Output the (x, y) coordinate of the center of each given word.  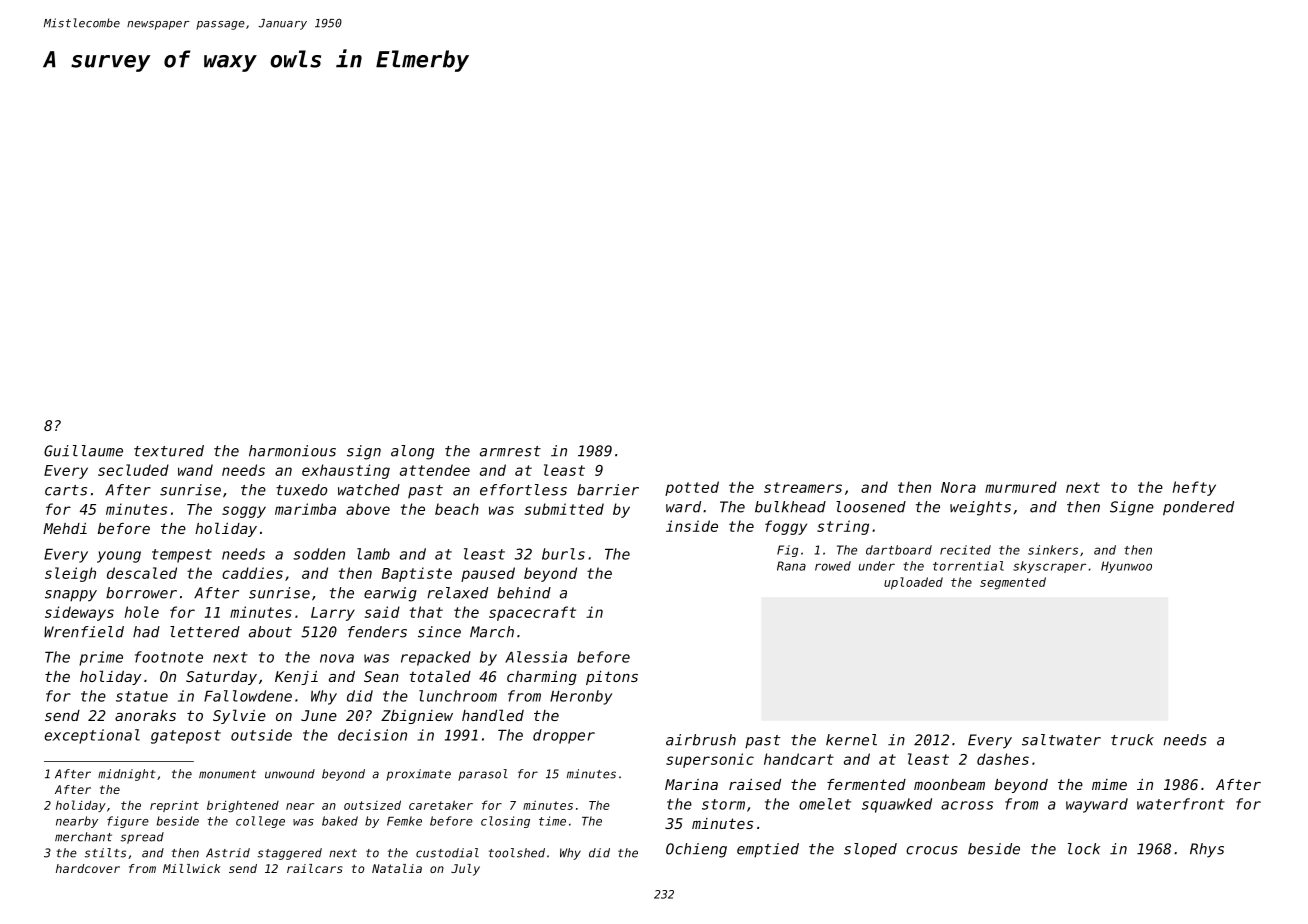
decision (372, 735)
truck (1132, 740)
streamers (803, 487)
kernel (851, 740)
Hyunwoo (1126, 567)
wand (195, 470)
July (465, 870)
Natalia (397, 868)
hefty (1194, 488)
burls (563, 554)
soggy (244, 512)
